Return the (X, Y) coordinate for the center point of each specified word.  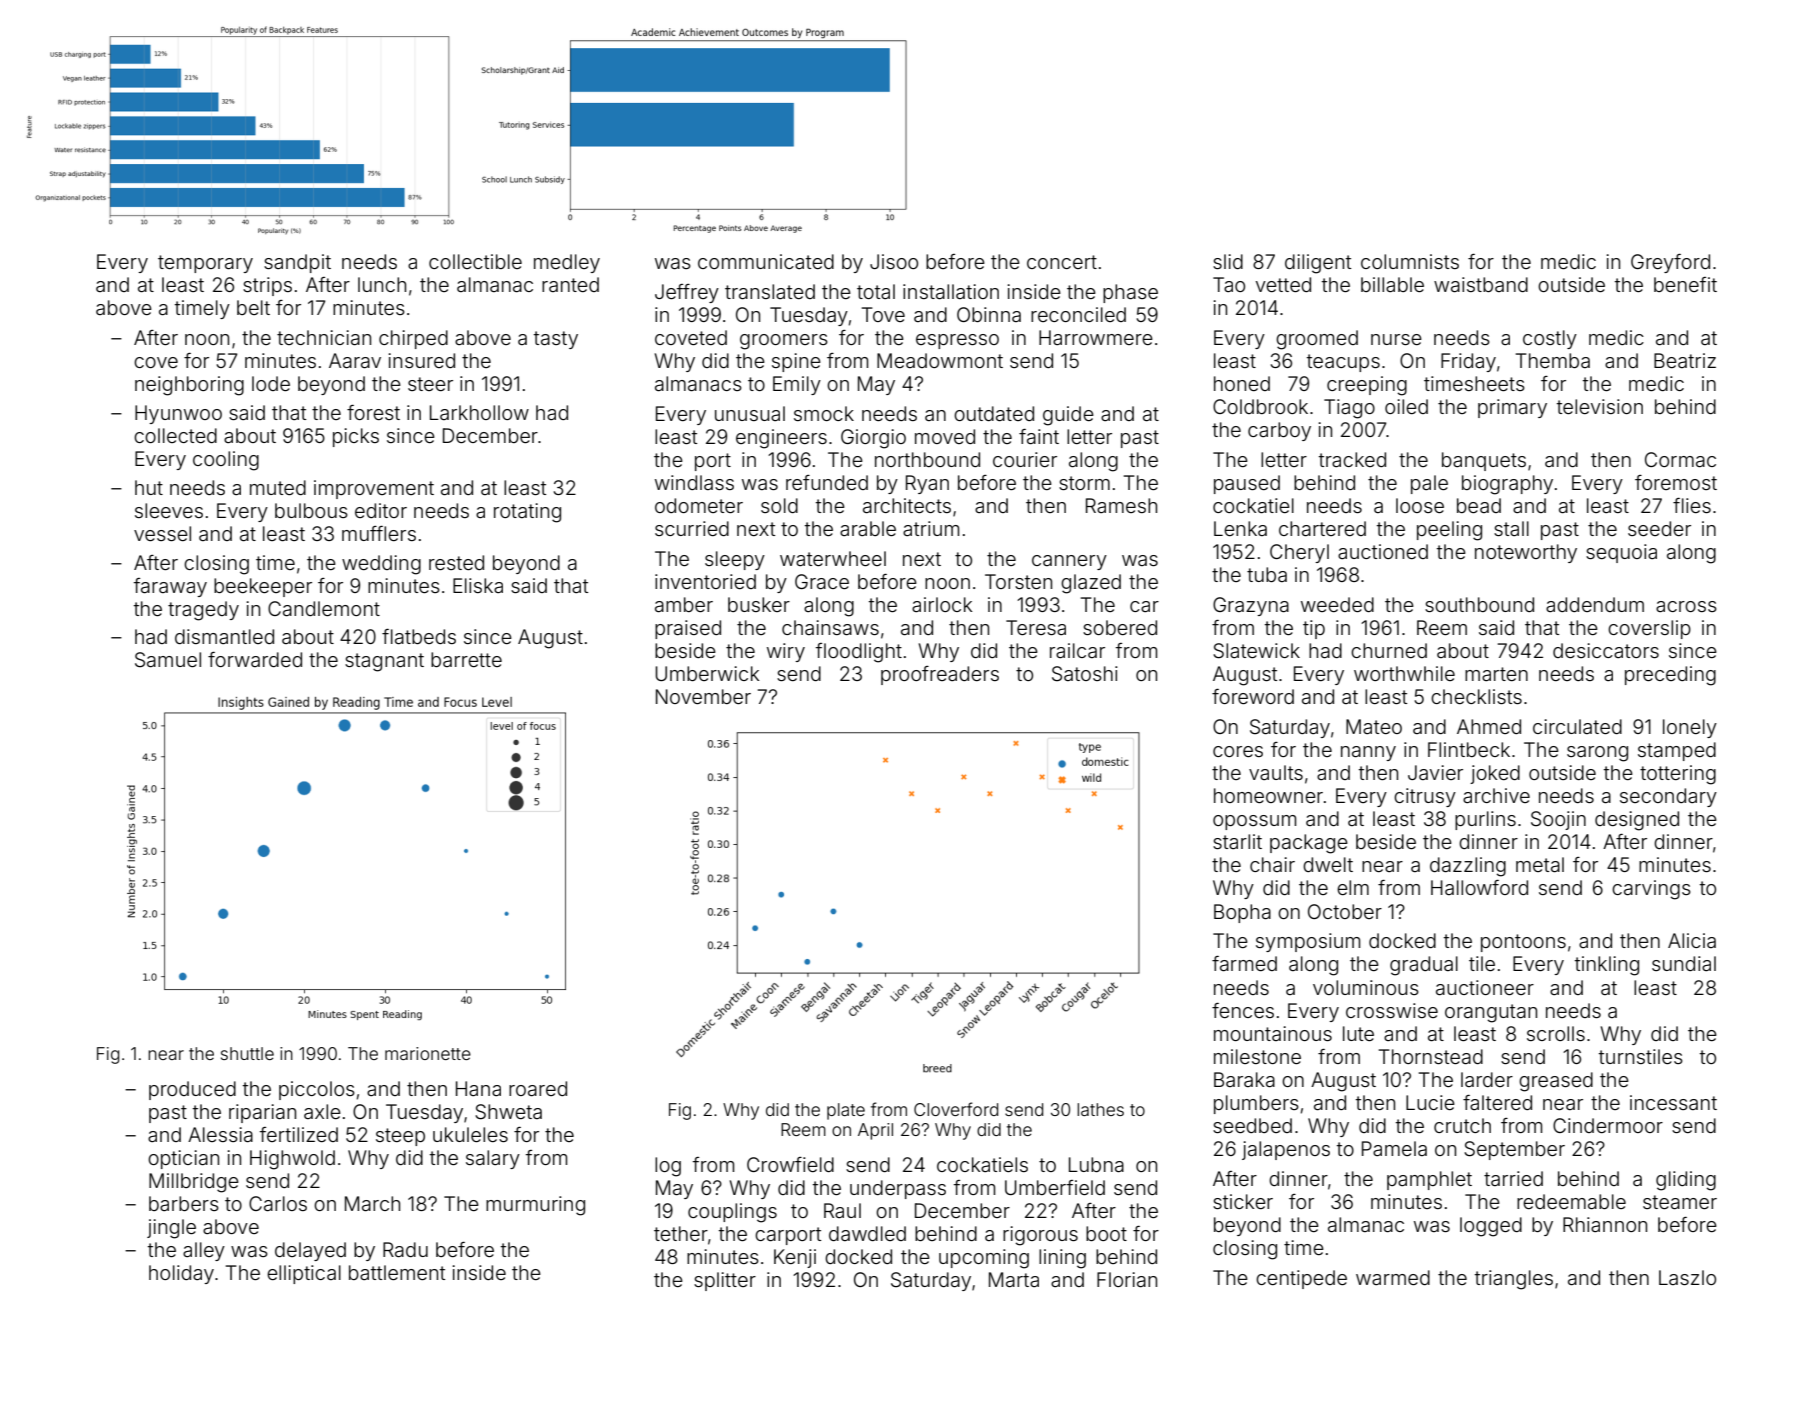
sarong (1597, 754)
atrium (931, 528)
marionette (428, 1053)
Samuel (168, 659)
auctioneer (1485, 987)
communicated (766, 261)
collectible (475, 261)
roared (538, 1088)
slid (1228, 261)
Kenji (795, 1258)
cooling (226, 461)
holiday (181, 1274)
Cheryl (1299, 553)
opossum (1254, 822)
